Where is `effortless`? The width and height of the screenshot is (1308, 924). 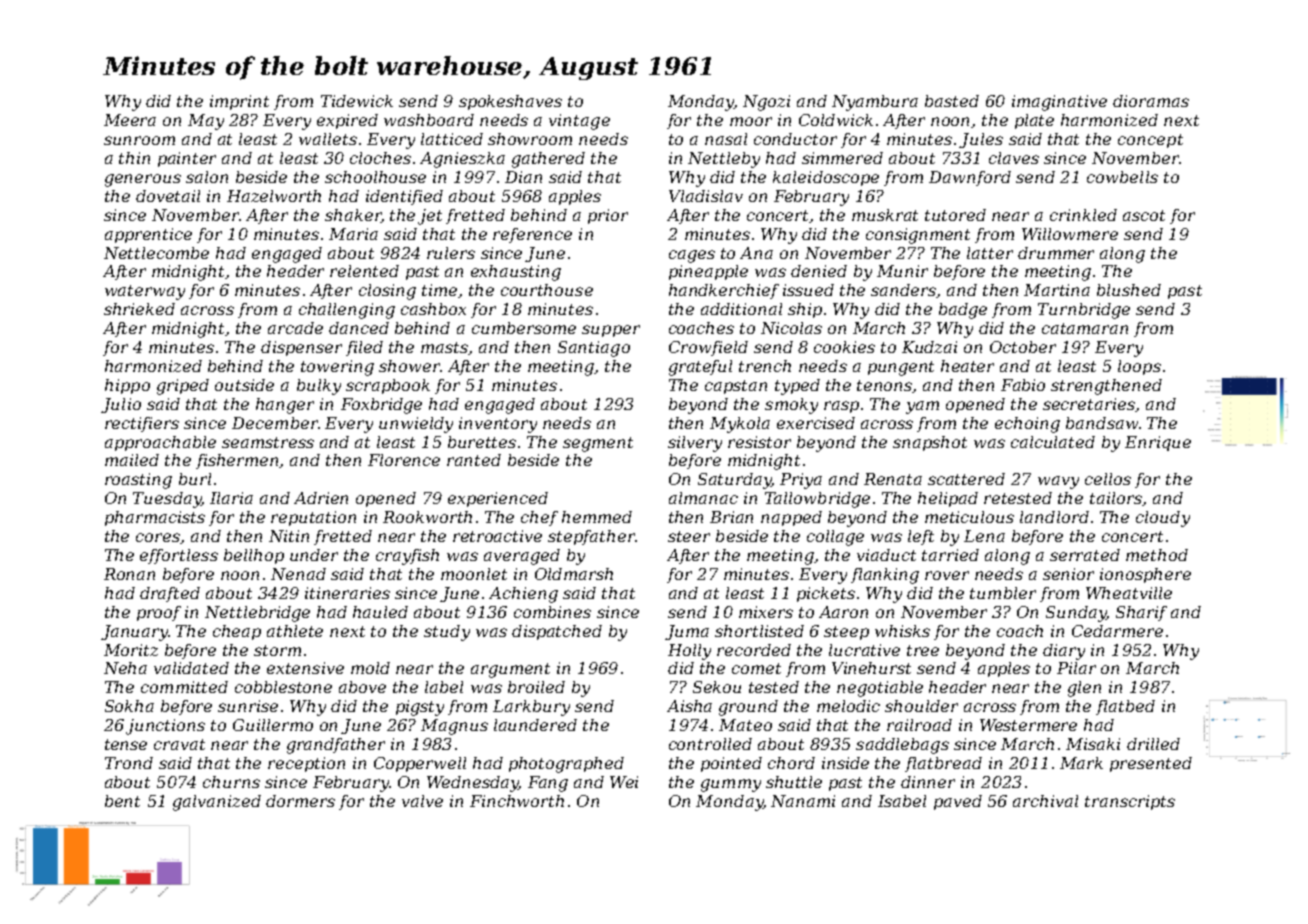
effortless is located at coordinates (179, 556).
